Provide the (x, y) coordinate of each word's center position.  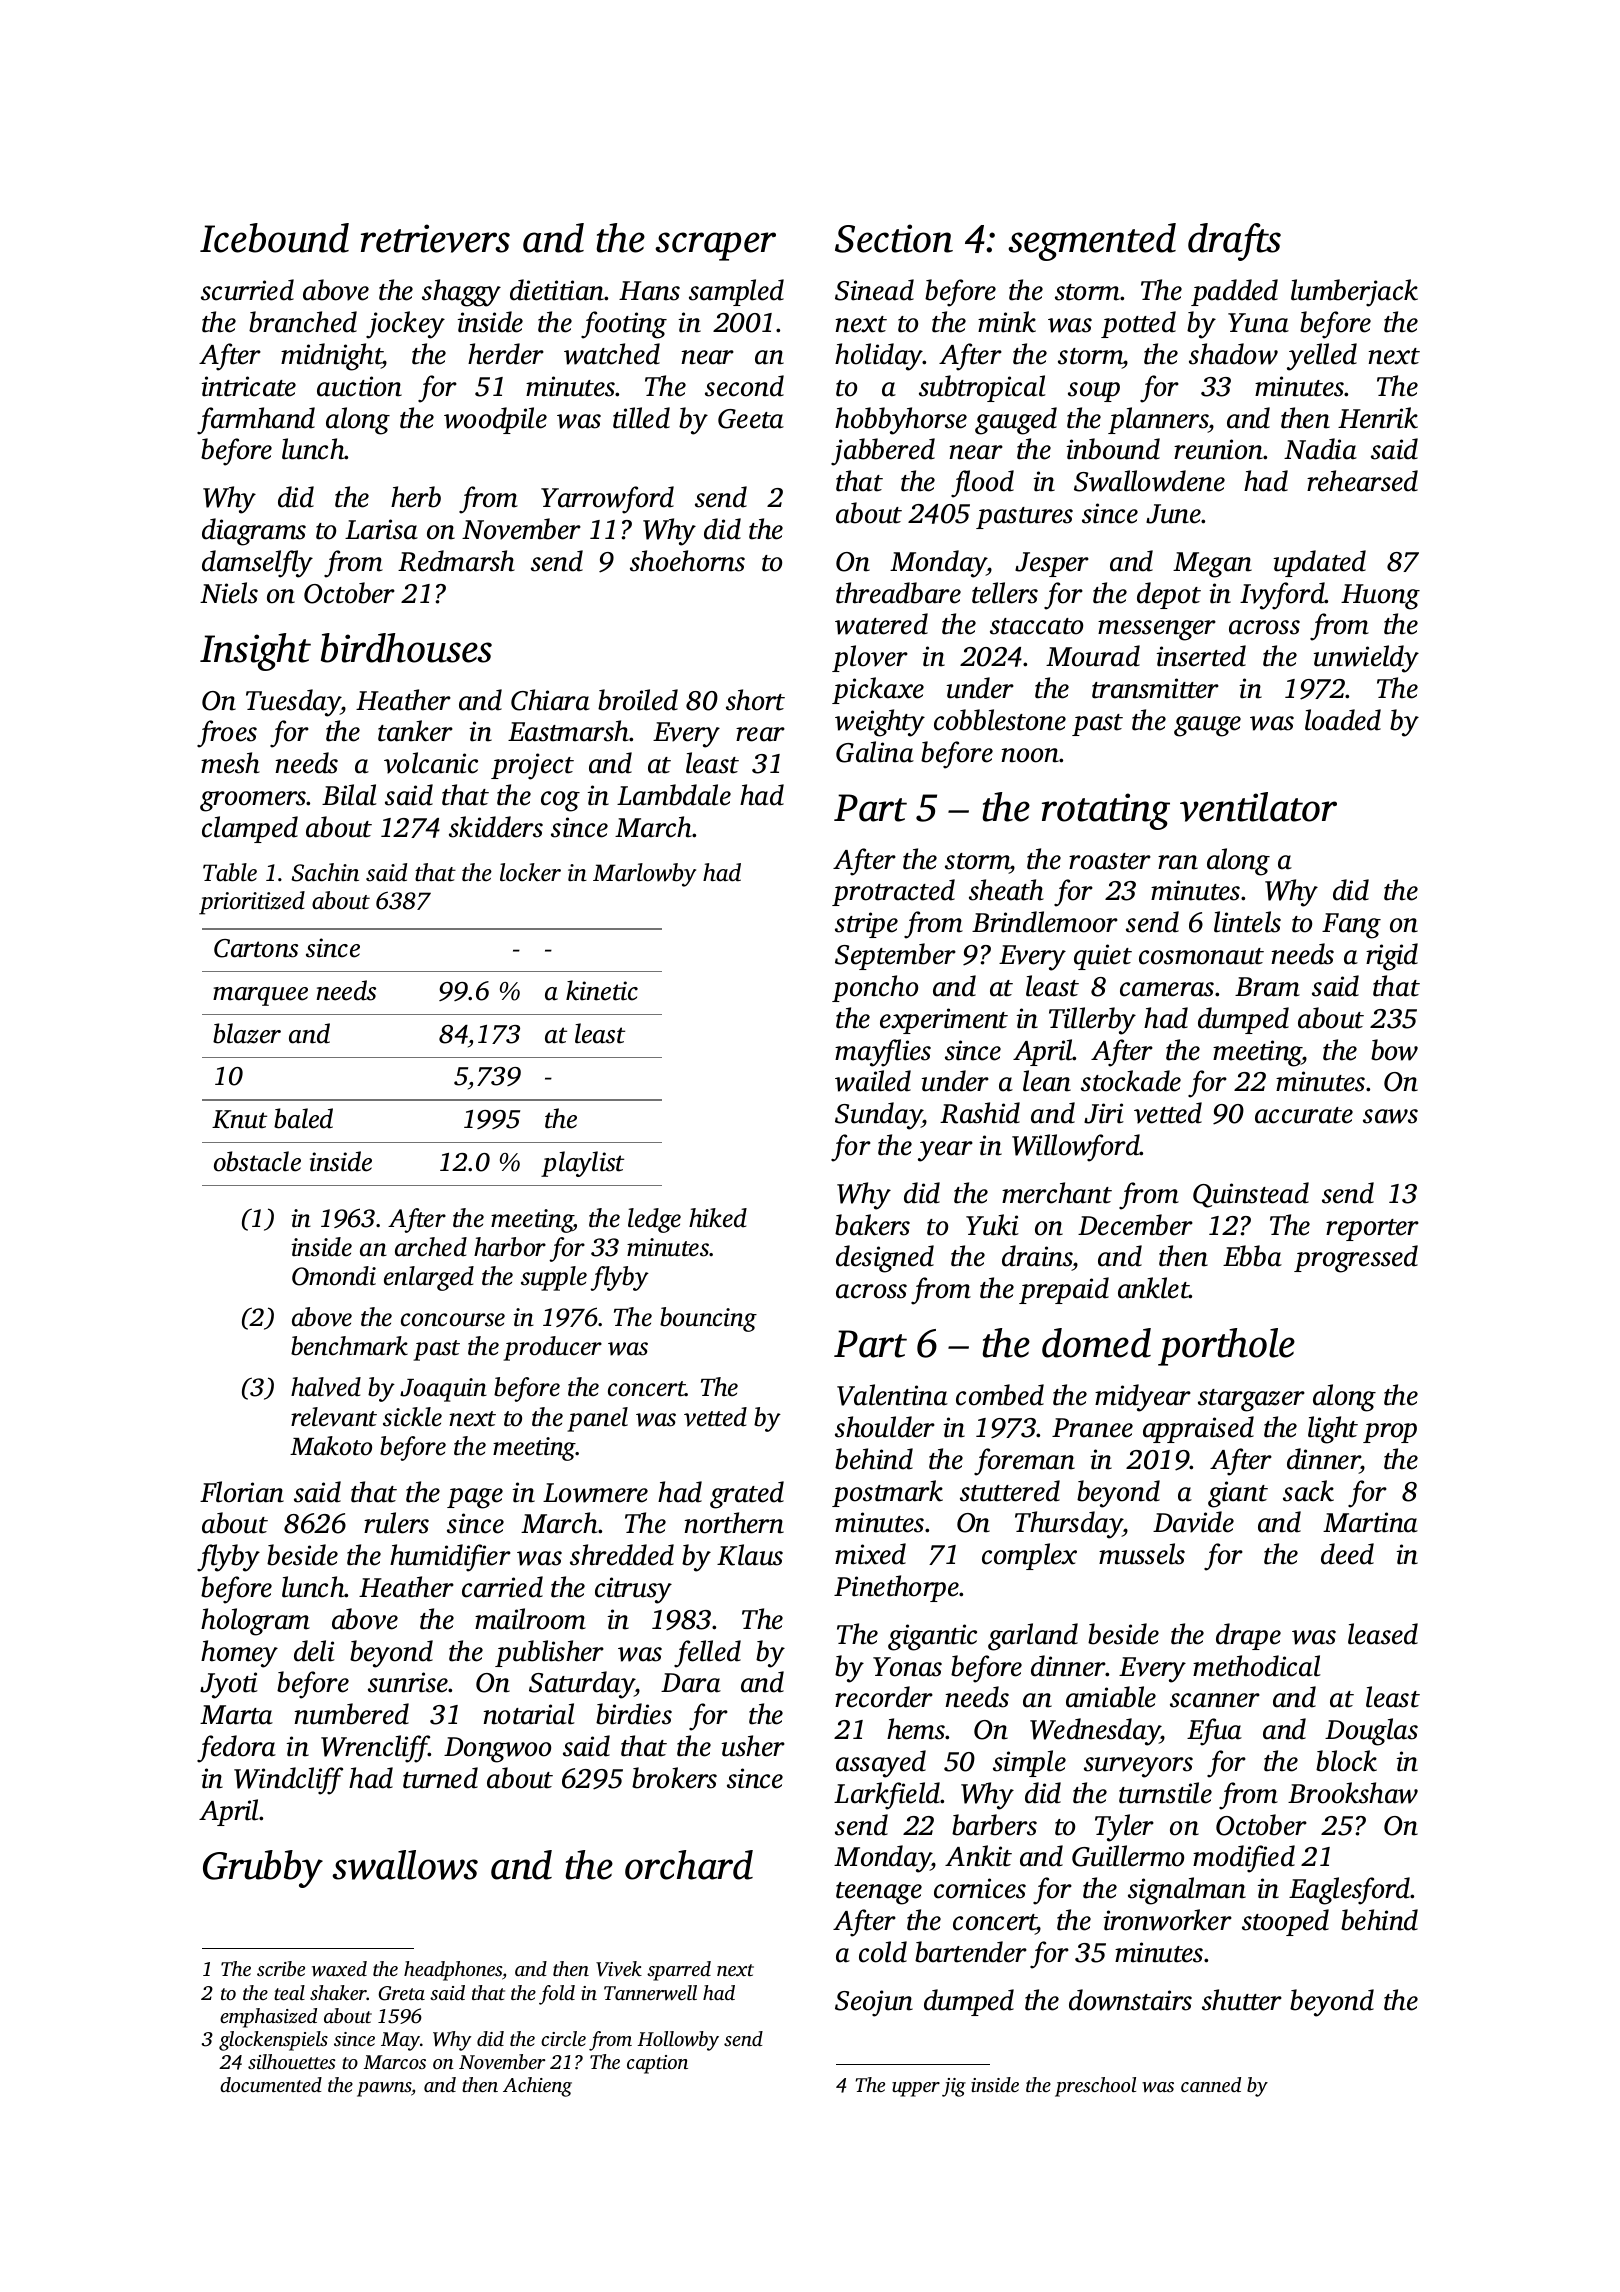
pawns (384, 2089)
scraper (715, 246)
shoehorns (687, 561)
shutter (1242, 2000)
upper (916, 2089)
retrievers (435, 238)
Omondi (334, 1276)
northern (734, 1523)
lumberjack (1354, 293)
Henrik (1378, 418)
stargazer (1251, 1400)
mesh (230, 763)
